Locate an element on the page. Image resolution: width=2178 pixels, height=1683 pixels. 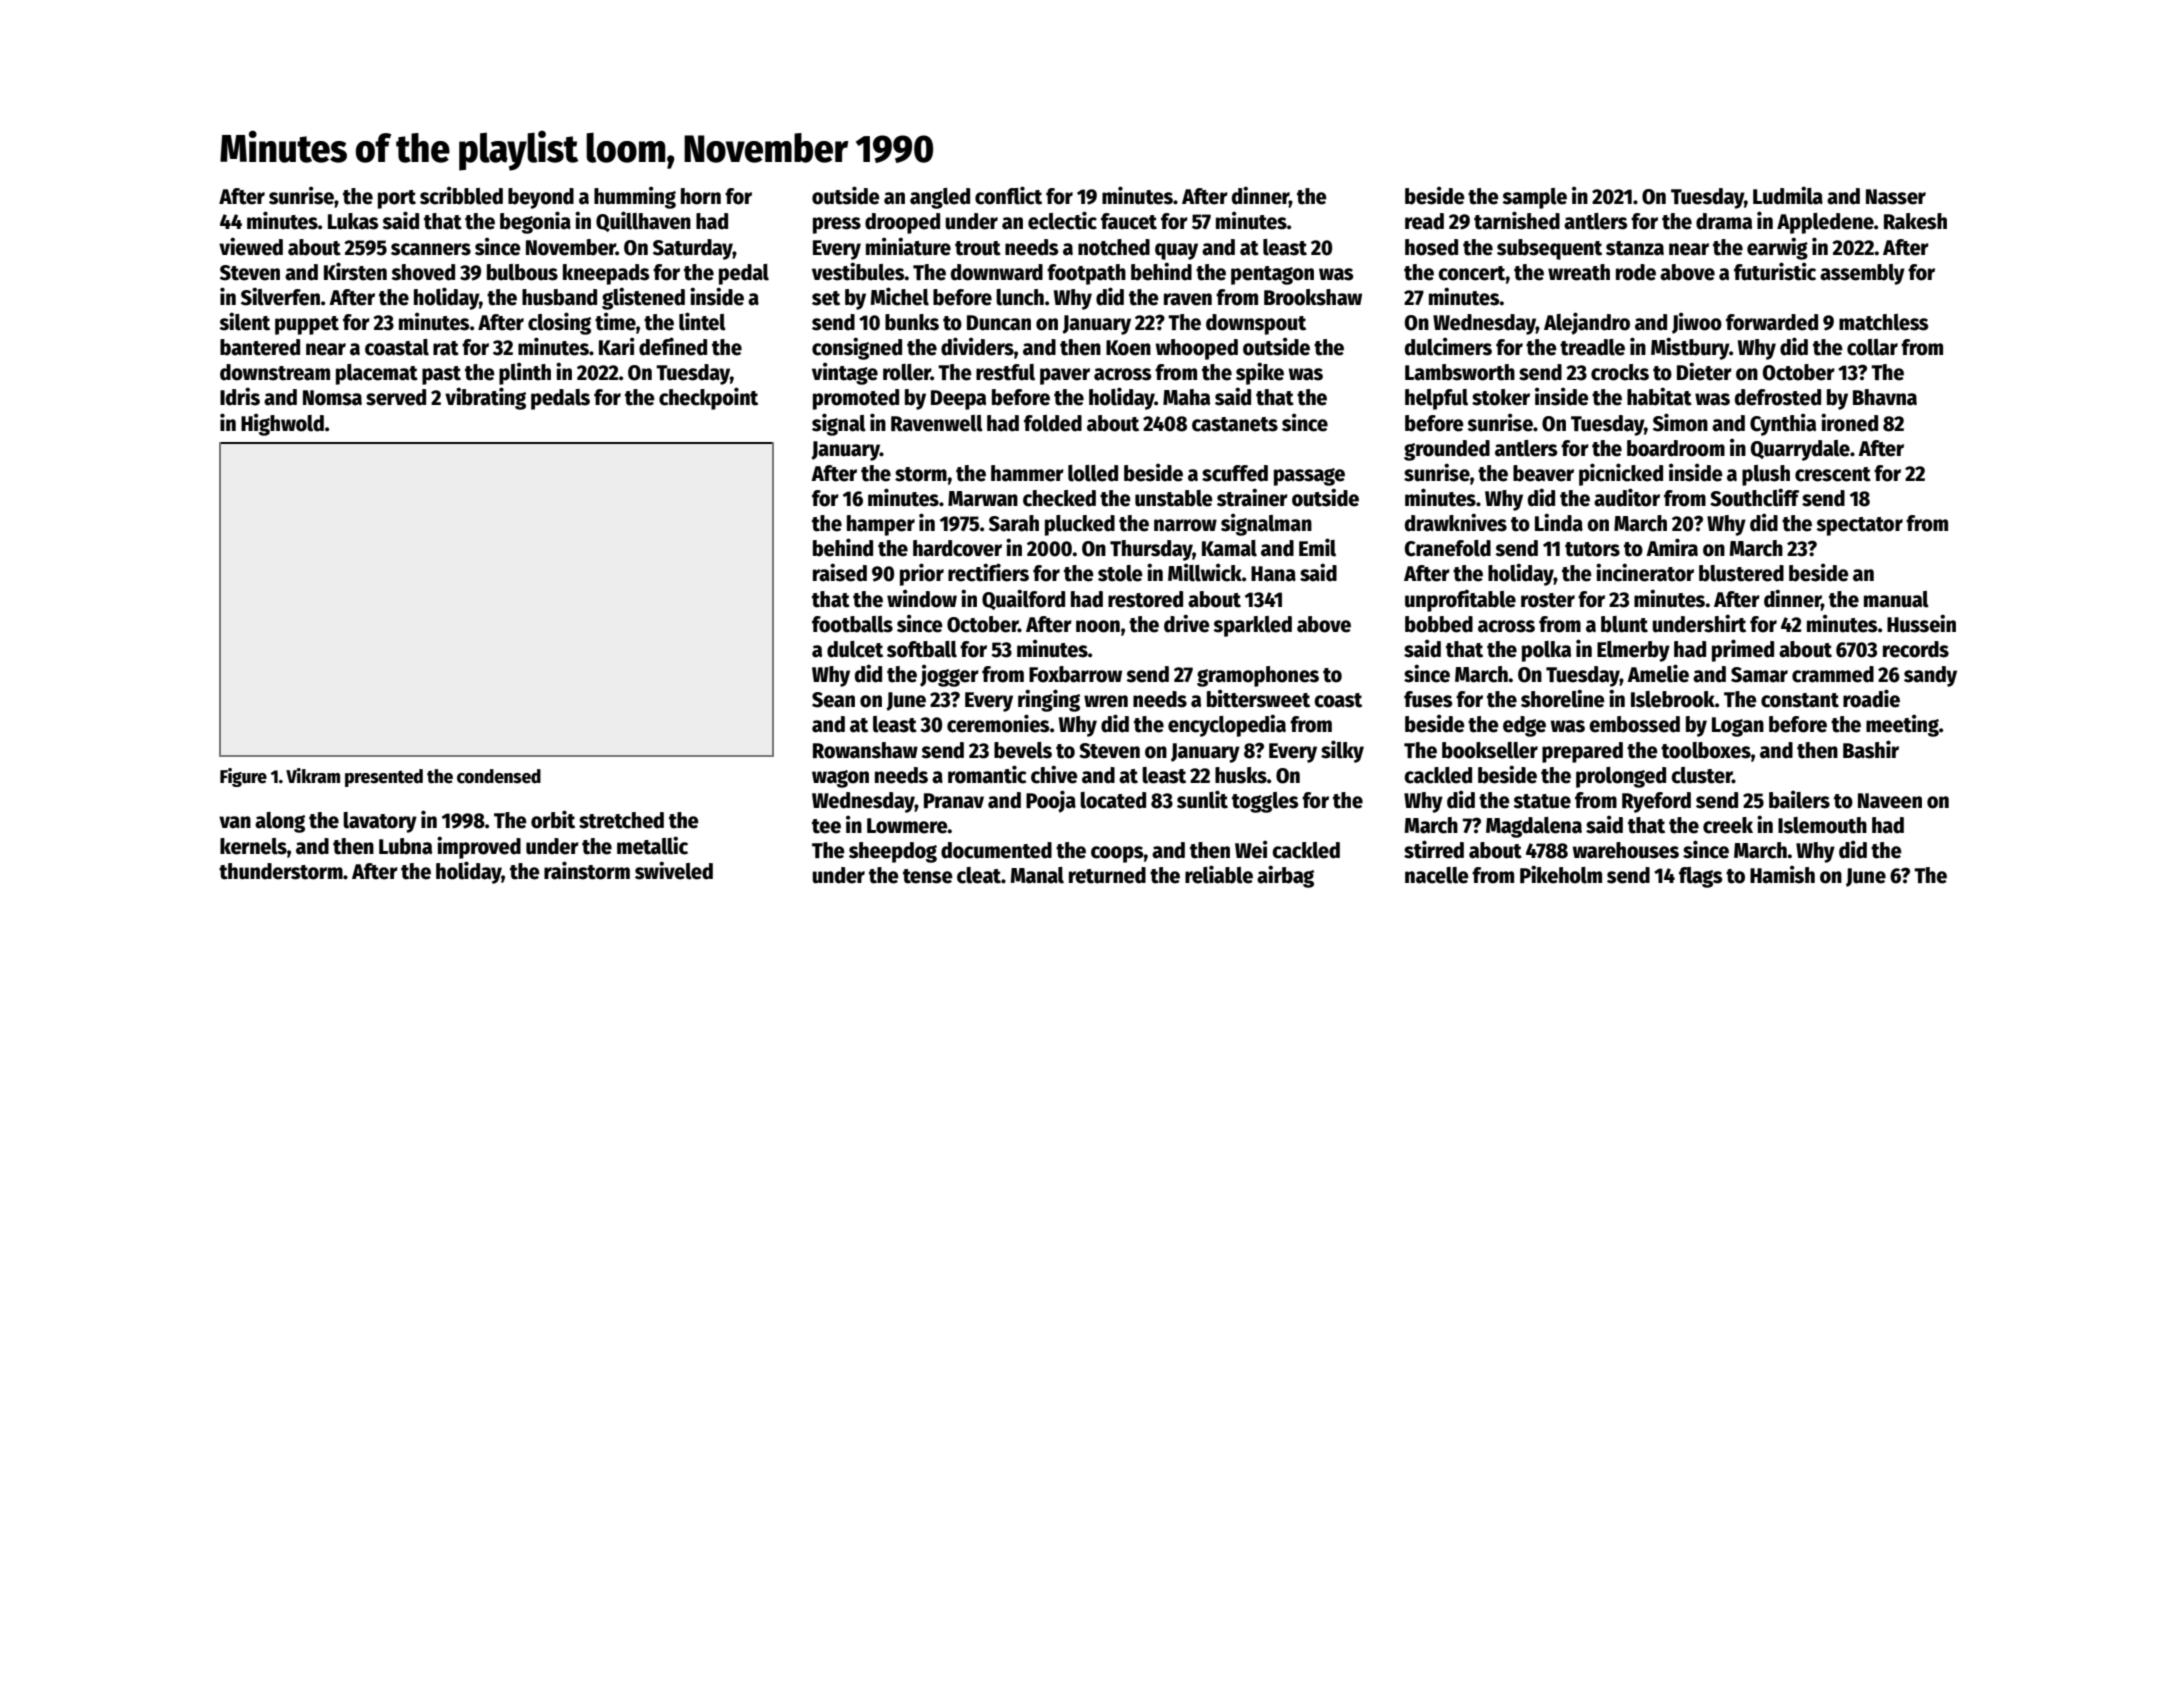
sample is located at coordinates (1534, 198).
